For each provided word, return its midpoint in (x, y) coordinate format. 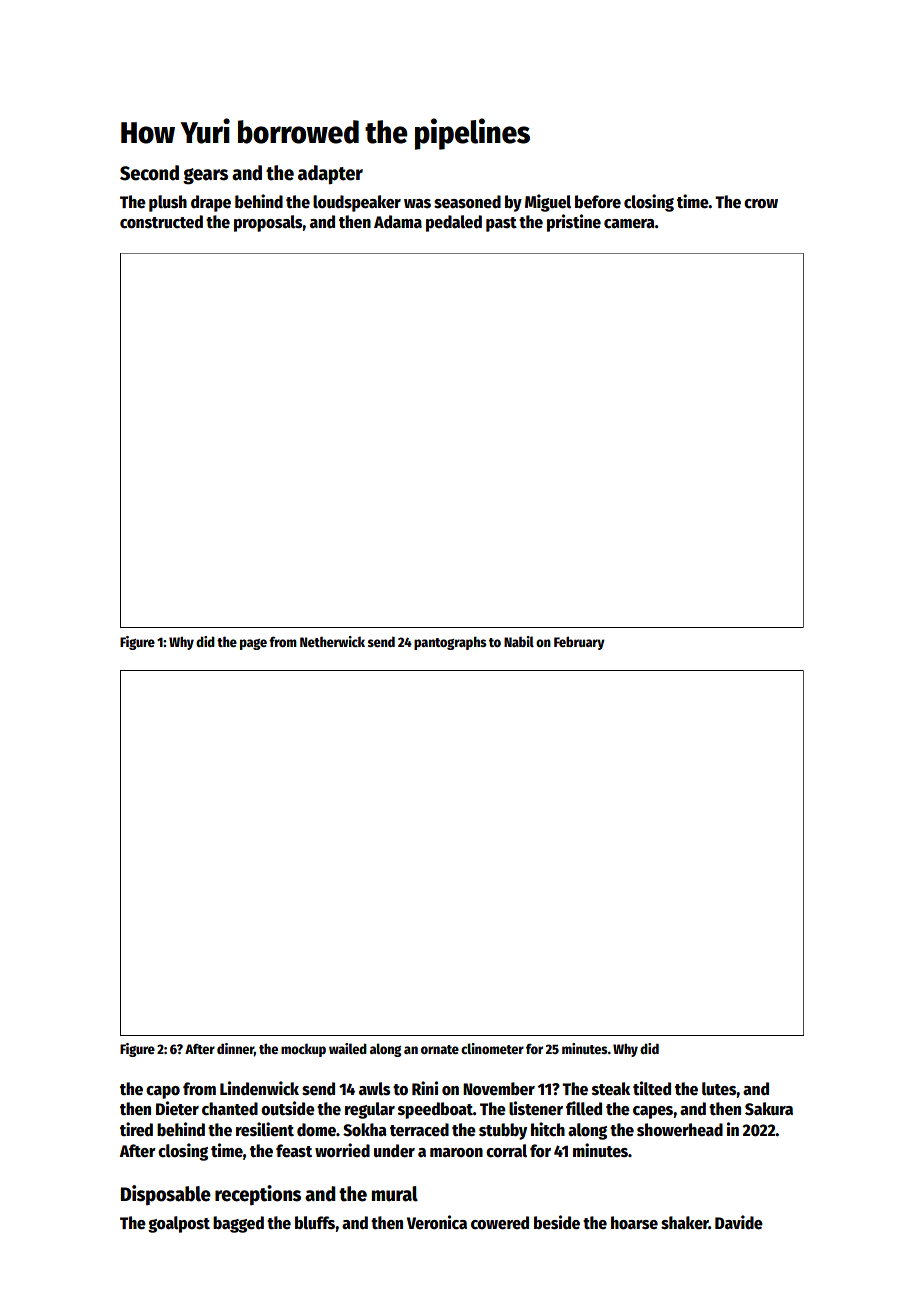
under (394, 1151)
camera (629, 224)
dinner (235, 1048)
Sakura (769, 1109)
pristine (574, 223)
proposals (268, 223)
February (579, 643)
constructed (161, 222)
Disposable (166, 1195)
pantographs (450, 643)
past (501, 224)
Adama (398, 222)
